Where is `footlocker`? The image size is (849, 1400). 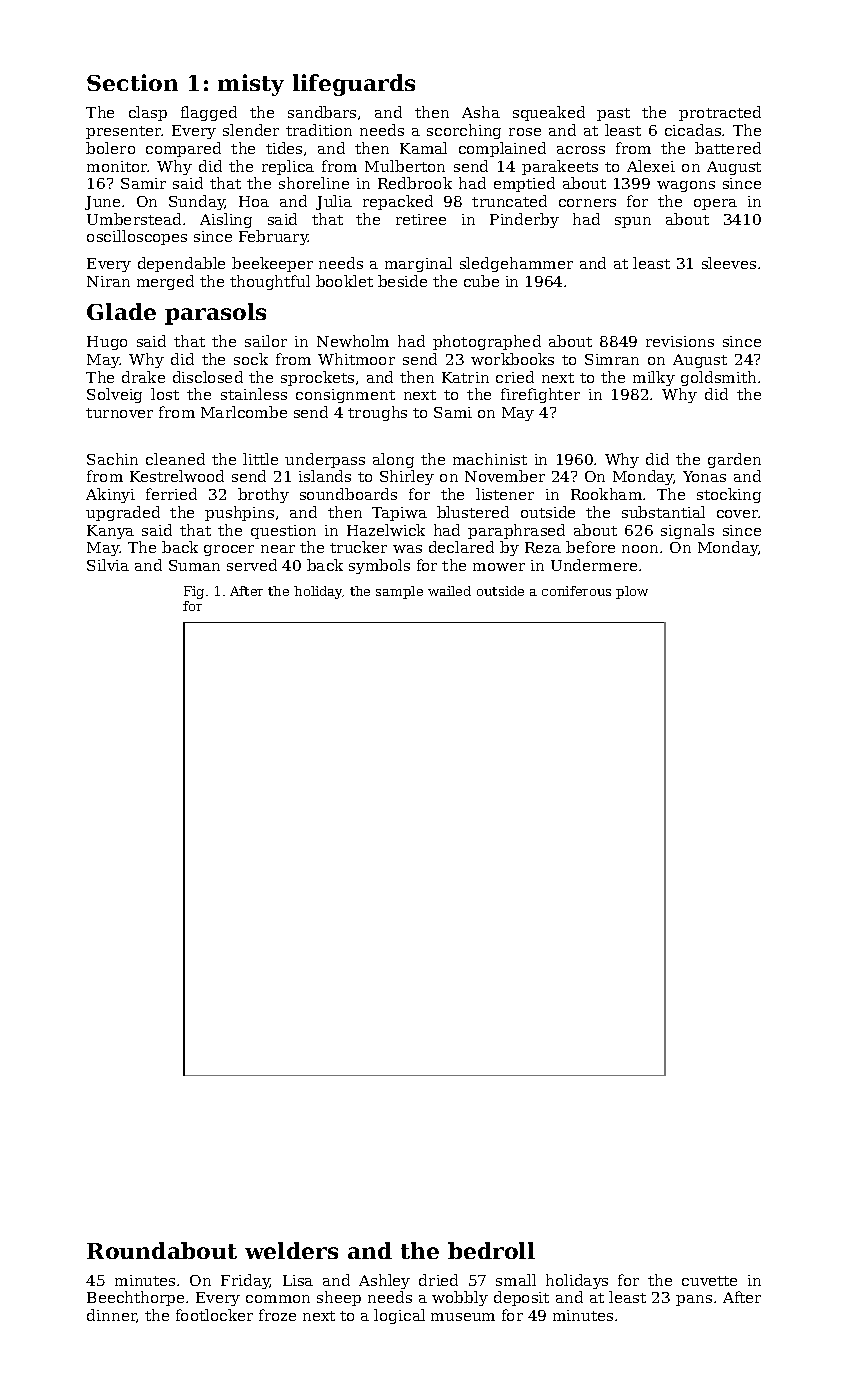 footlocker is located at coordinates (214, 1315).
